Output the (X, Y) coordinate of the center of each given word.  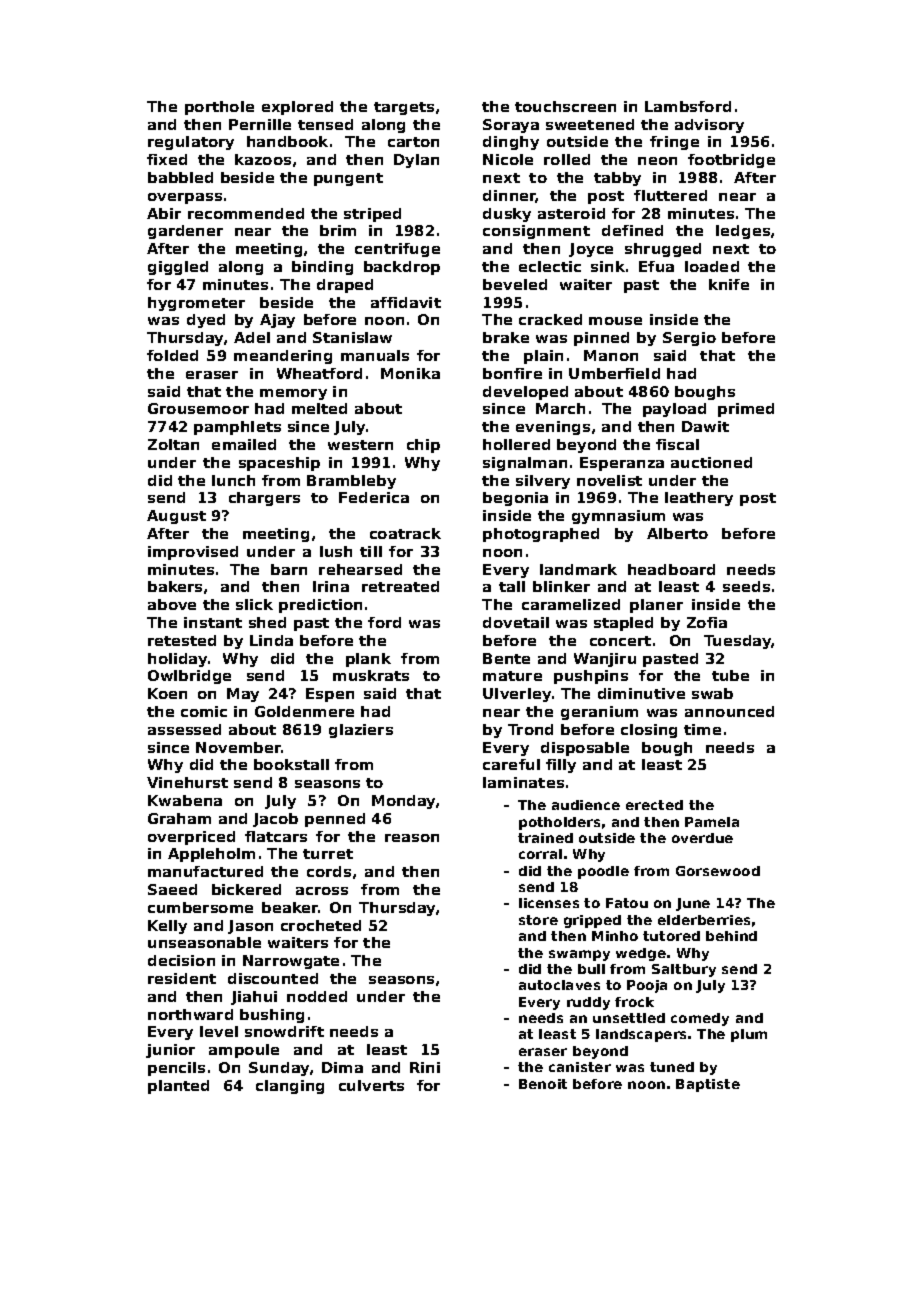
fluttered (670, 195)
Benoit (543, 1084)
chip (423, 446)
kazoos (263, 159)
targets (404, 108)
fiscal (677, 444)
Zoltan (173, 444)
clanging (290, 1087)
